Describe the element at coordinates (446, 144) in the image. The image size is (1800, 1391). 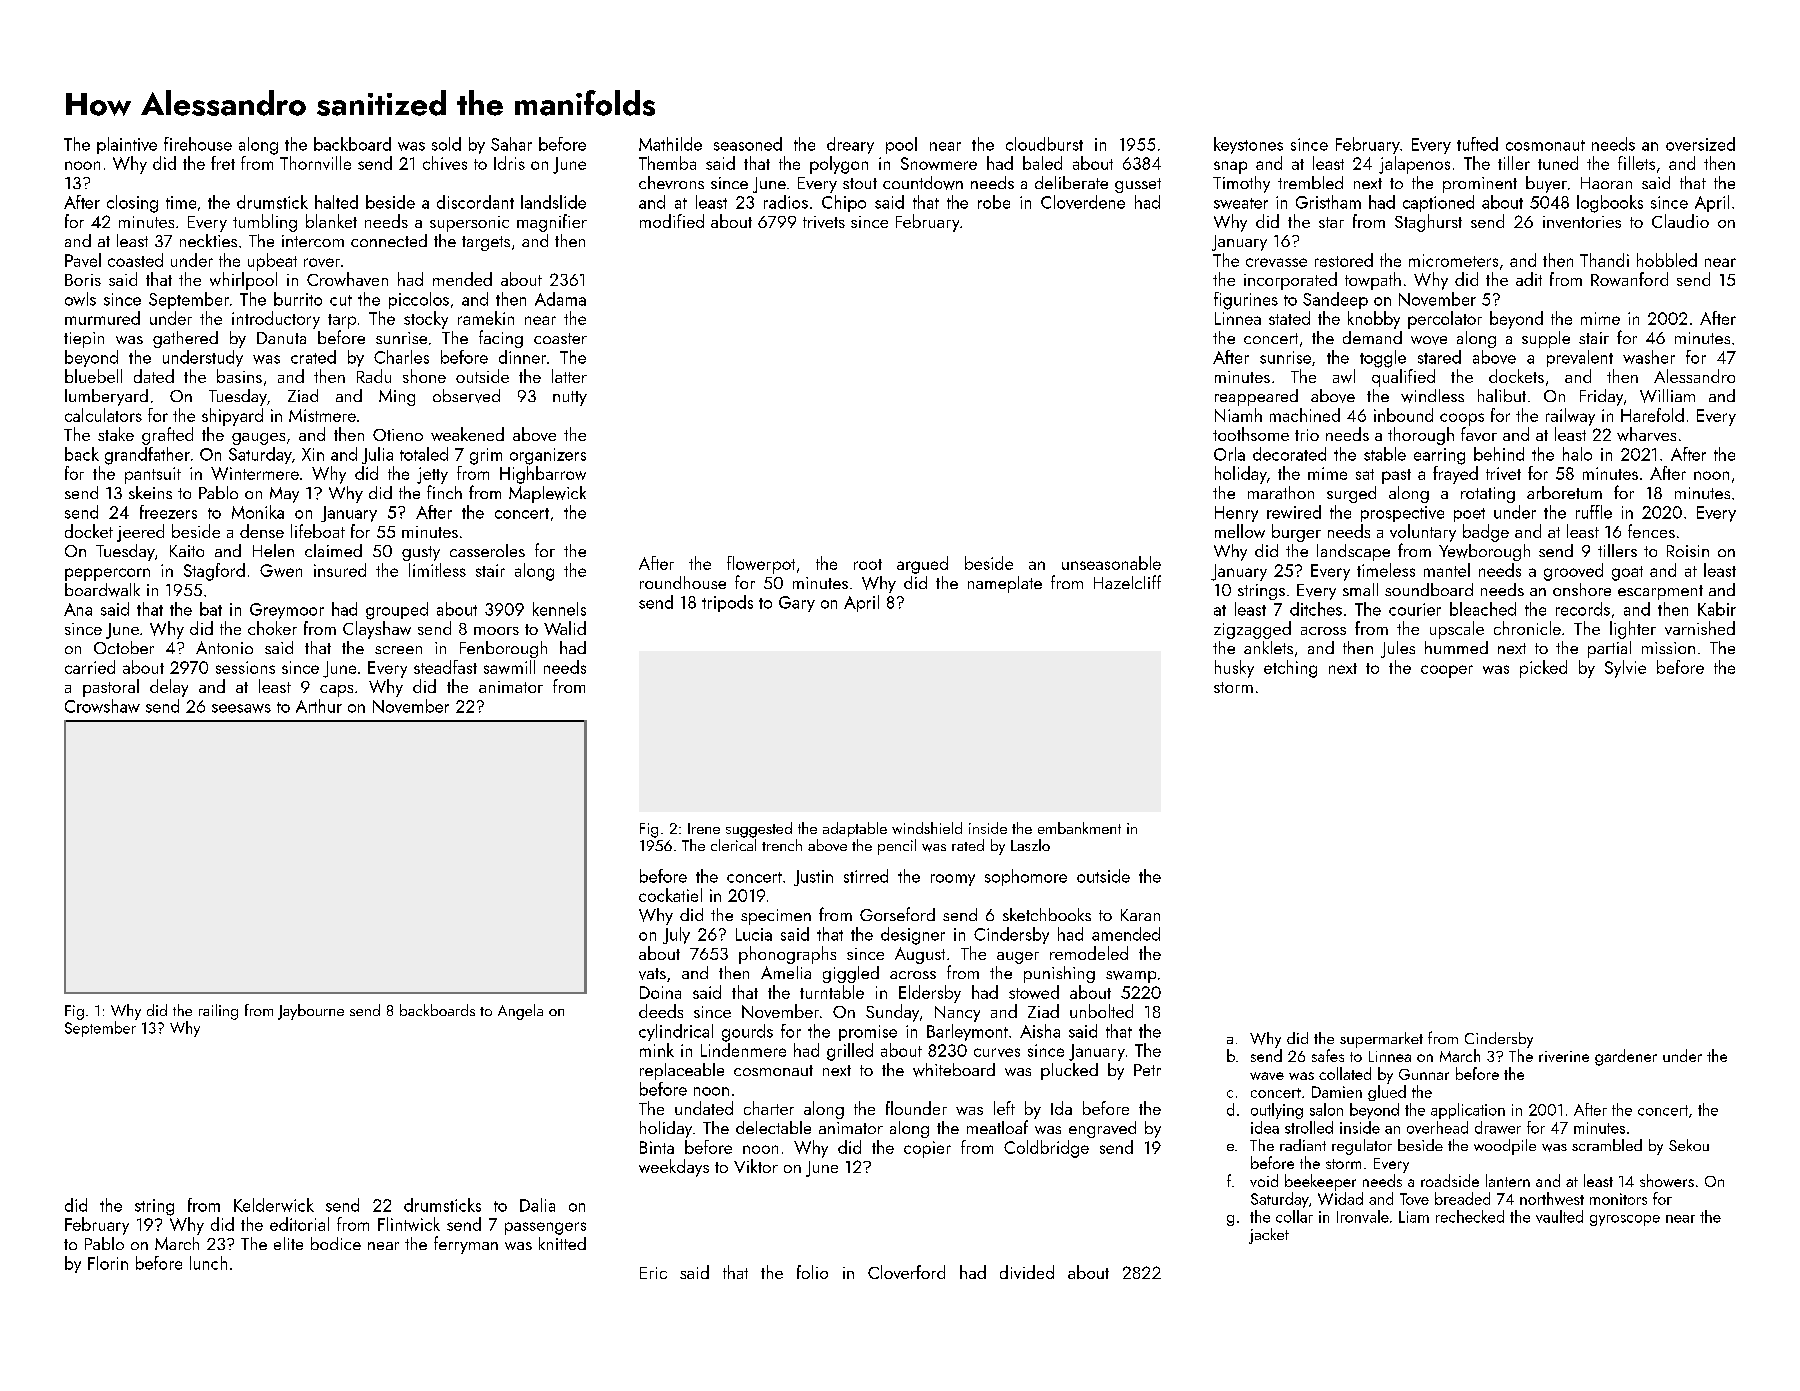
I see `sold` at that location.
